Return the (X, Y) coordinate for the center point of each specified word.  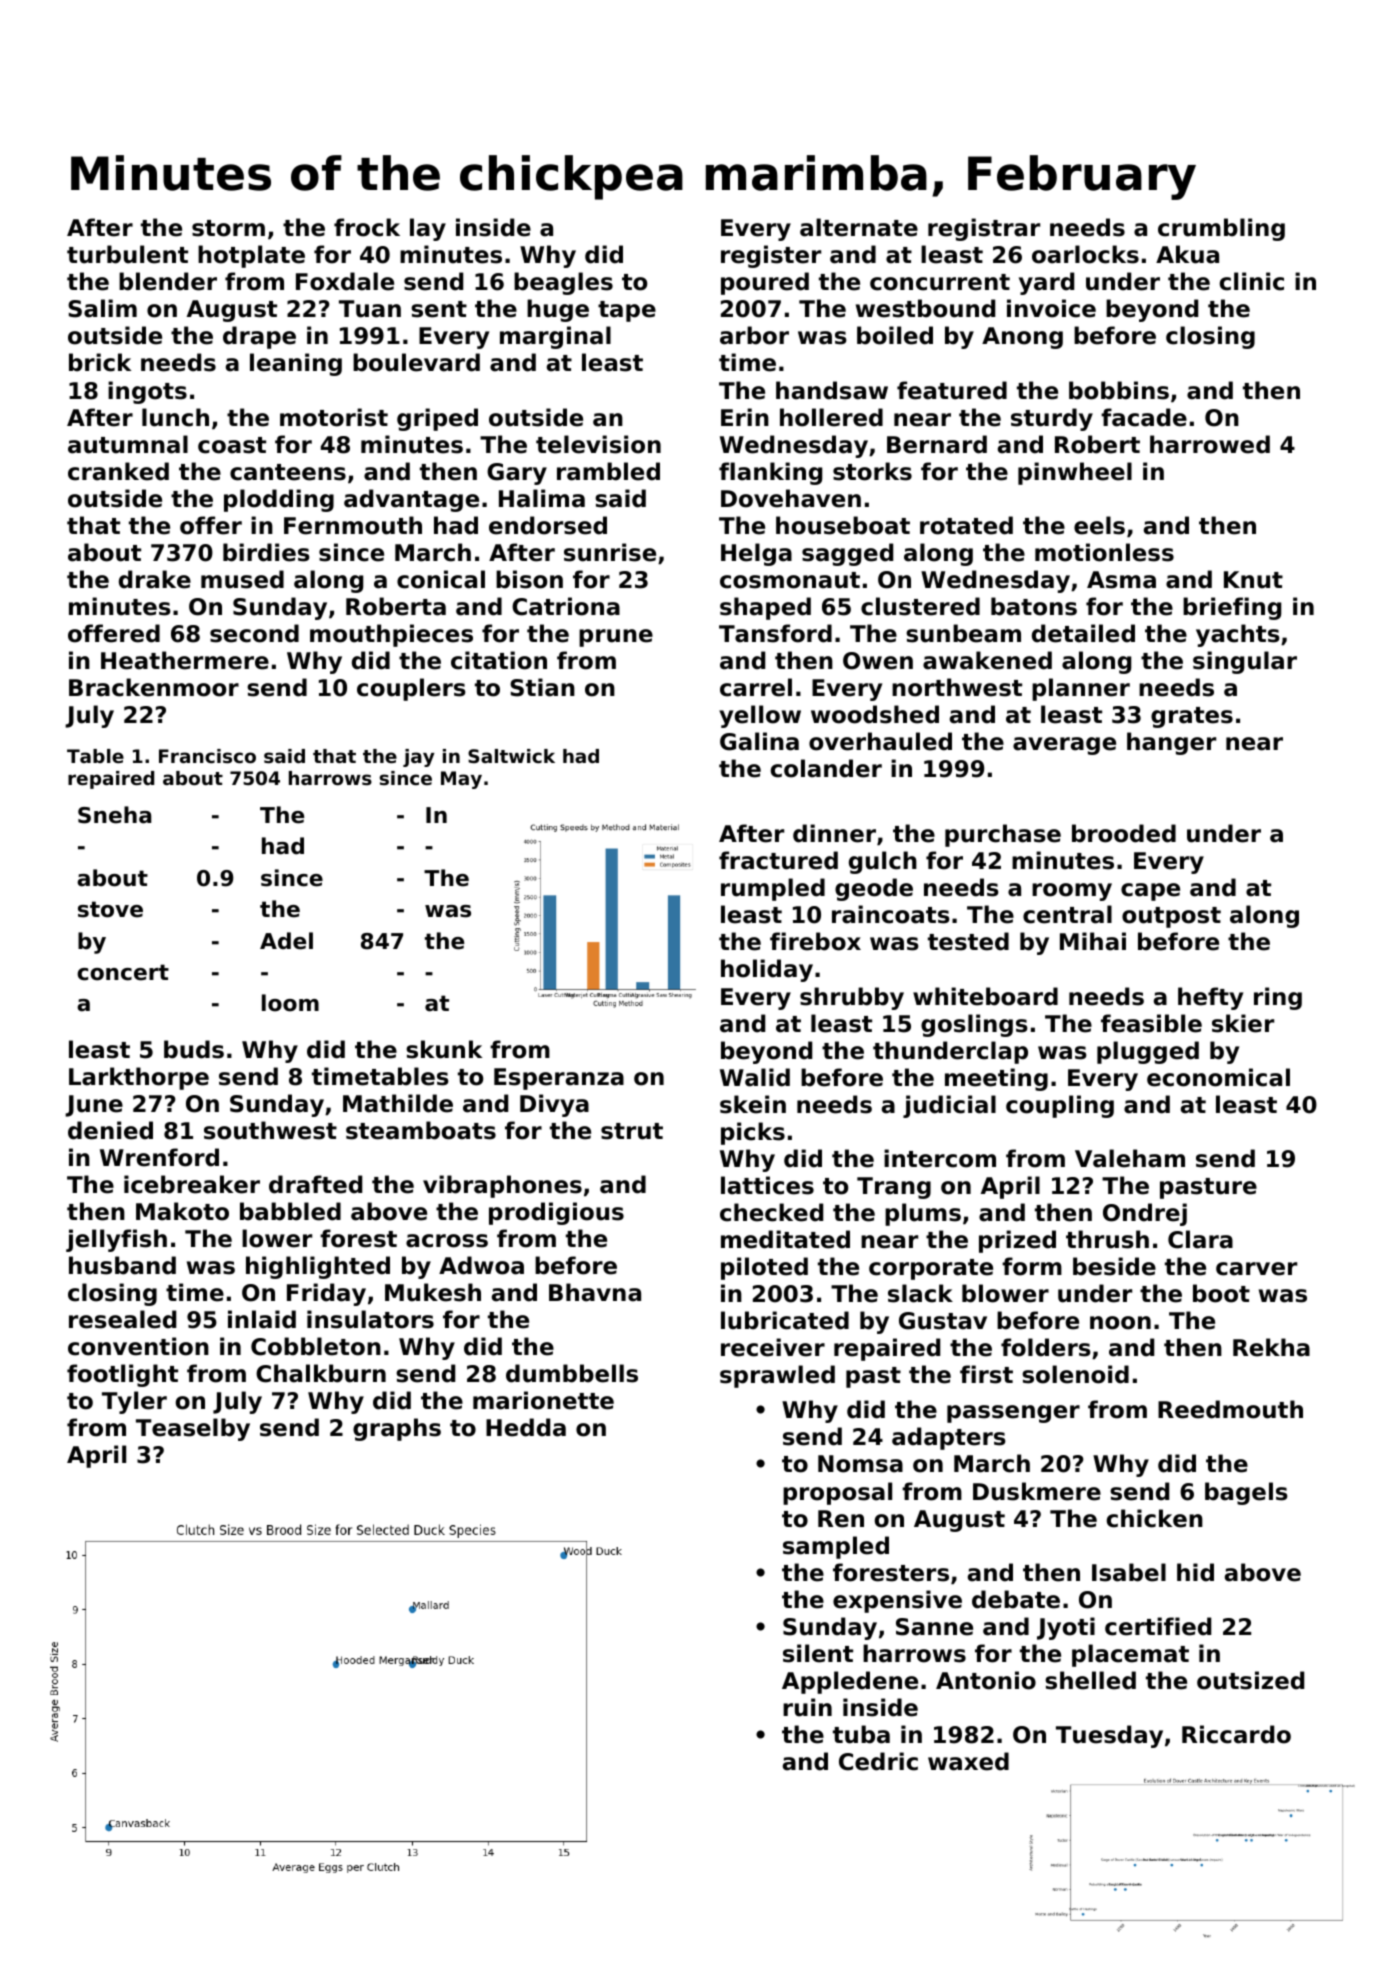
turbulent (127, 254)
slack (920, 1293)
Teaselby (193, 1429)
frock (367, 227)
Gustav (943, 1321)
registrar (984, 229)
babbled (290, 1211)
